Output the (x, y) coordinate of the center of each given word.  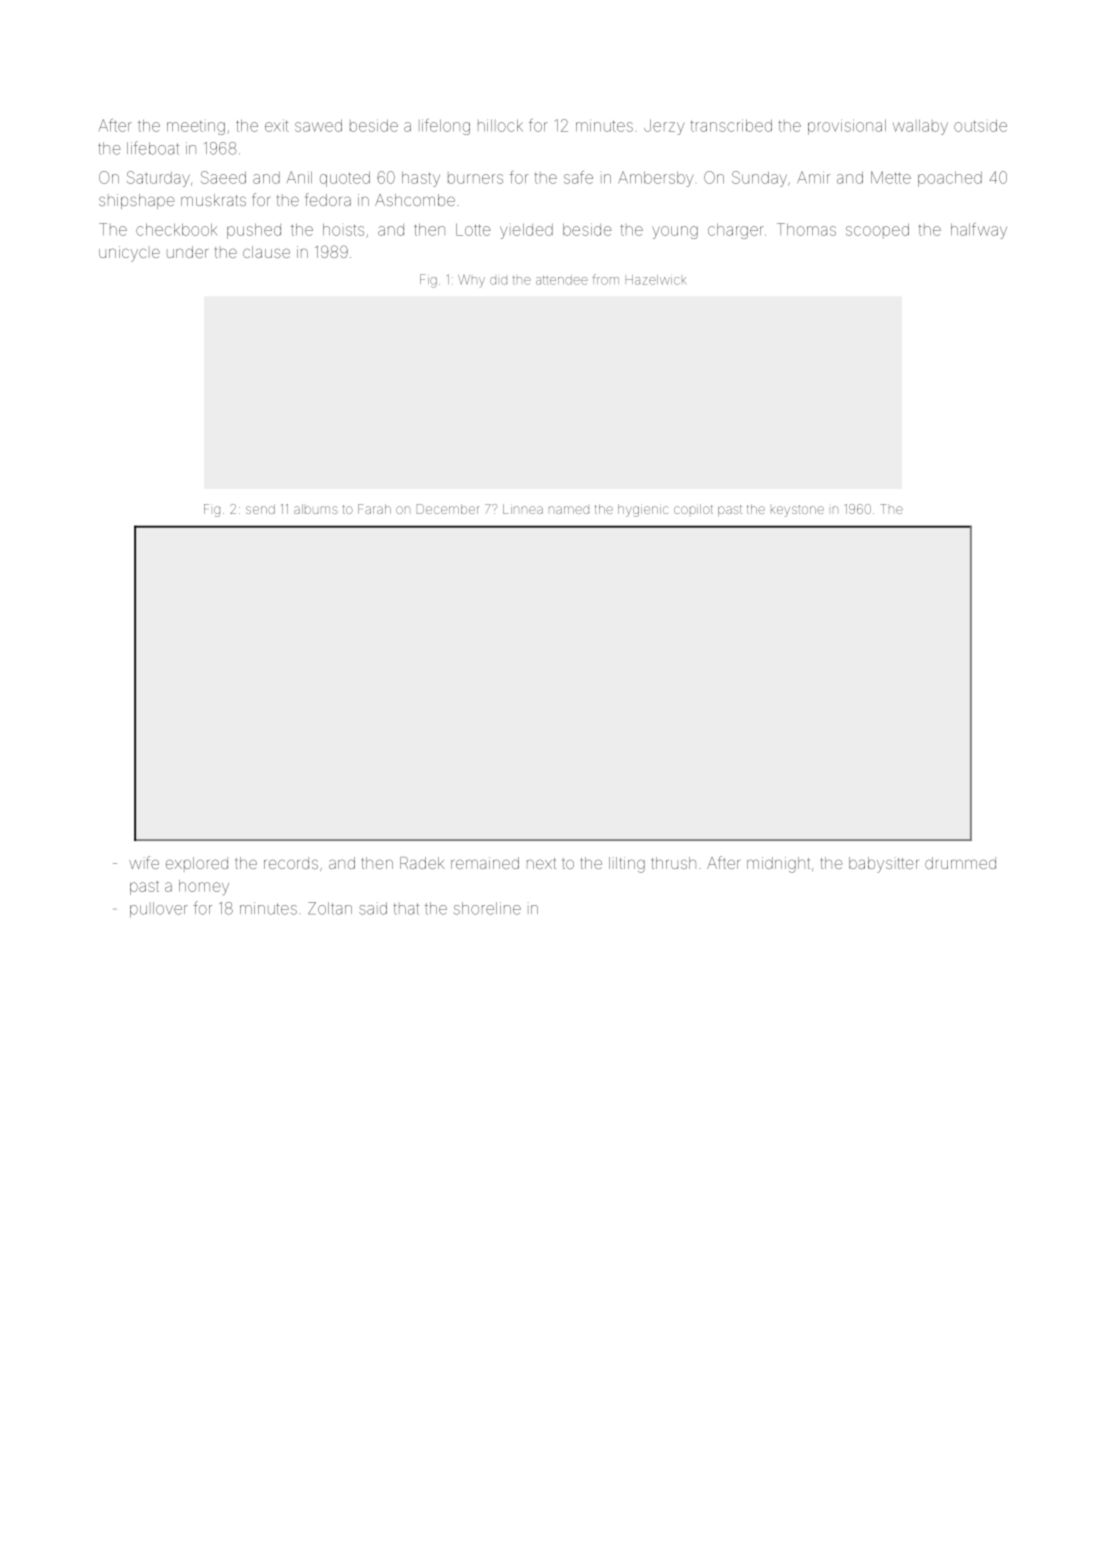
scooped (877, 229)
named (569, 510)
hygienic (643, 510)
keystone (797, 511)
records (291, 863)
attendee (562, 280)
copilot (693, 509)
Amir (813, 177)
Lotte (473, 230)
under (187, 252)
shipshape (137, 201)
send (260, 509)
